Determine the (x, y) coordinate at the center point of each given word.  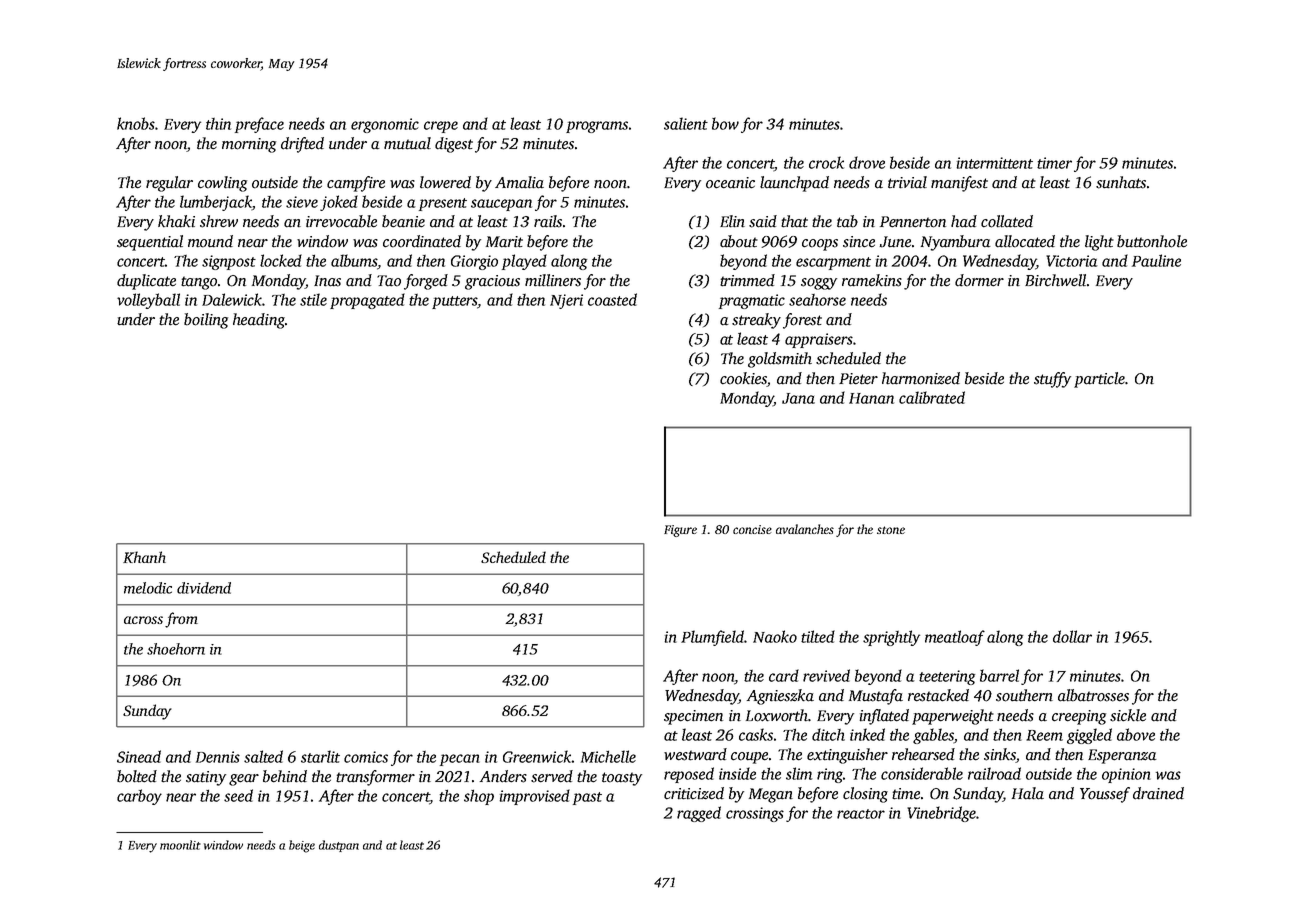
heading (259, 321)
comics (366, 757)
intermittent (995, 163)
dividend (204, 588)
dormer (979, 280)
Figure (680, 531)
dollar (1072, 636)
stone (891, 530)
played (524, 262)
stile (313, 299)
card (784, 675)
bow (725, 123)
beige (302, 846)
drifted (302, 145)
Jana (798, 398)
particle (1099, 380)
